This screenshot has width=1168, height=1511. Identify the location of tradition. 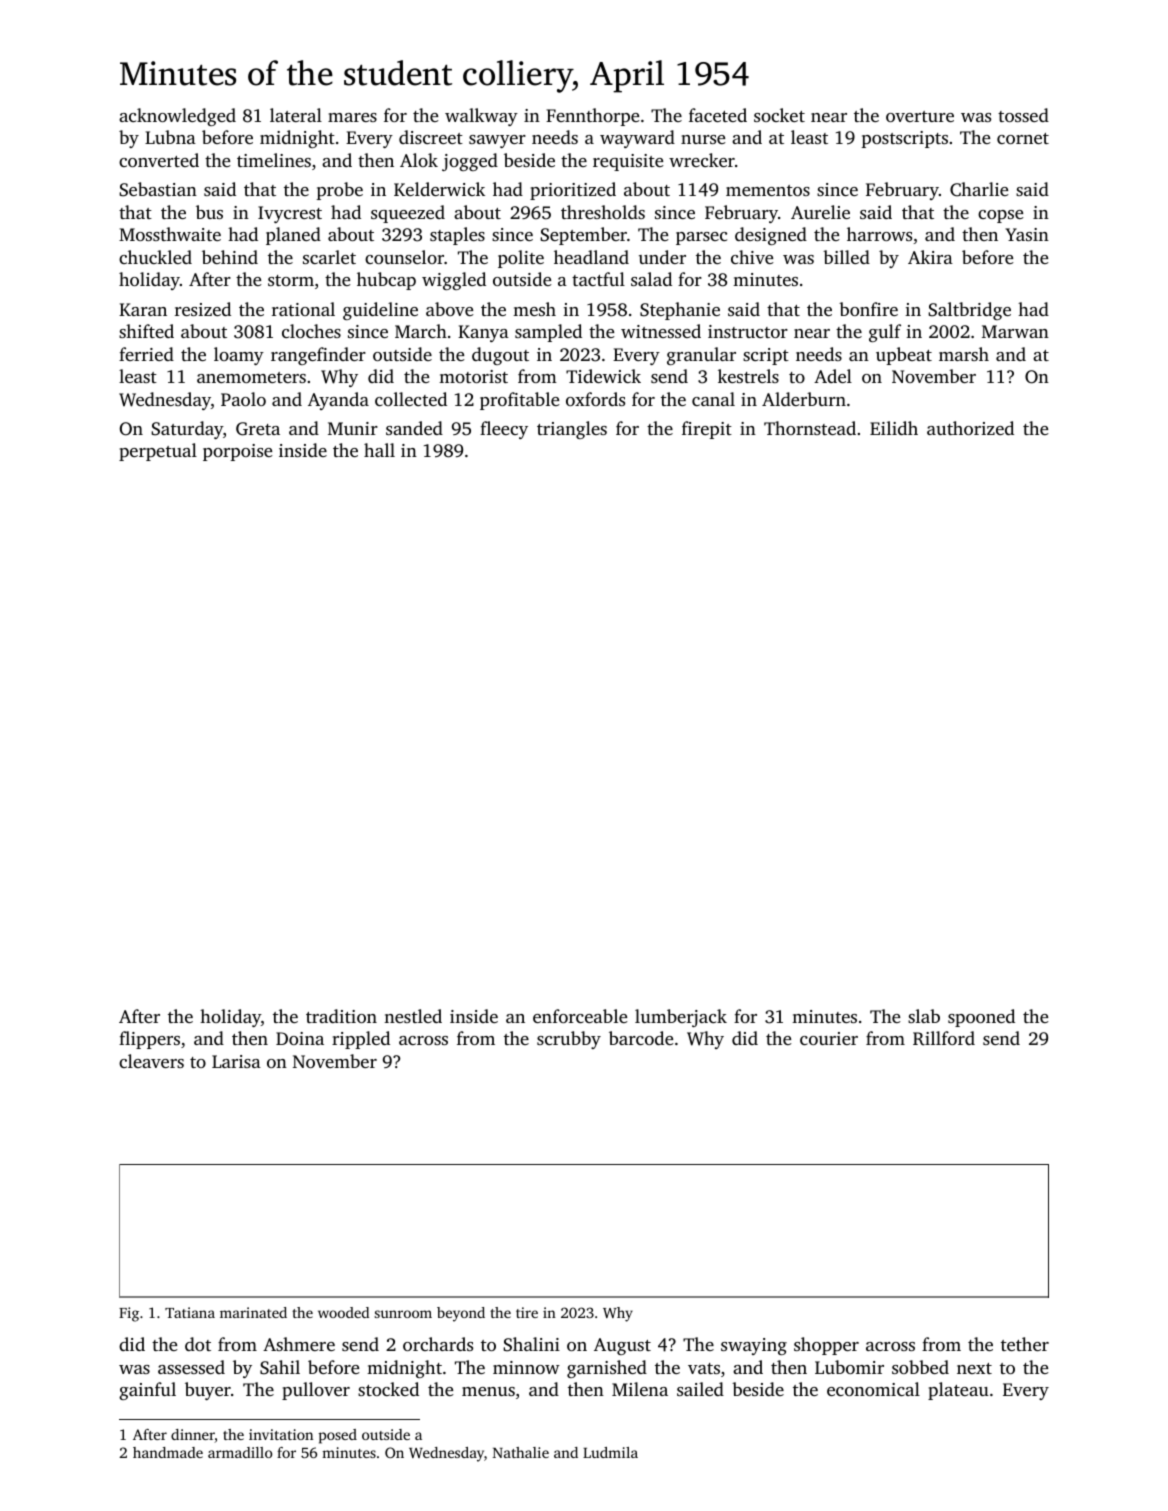
(341, 1016).
